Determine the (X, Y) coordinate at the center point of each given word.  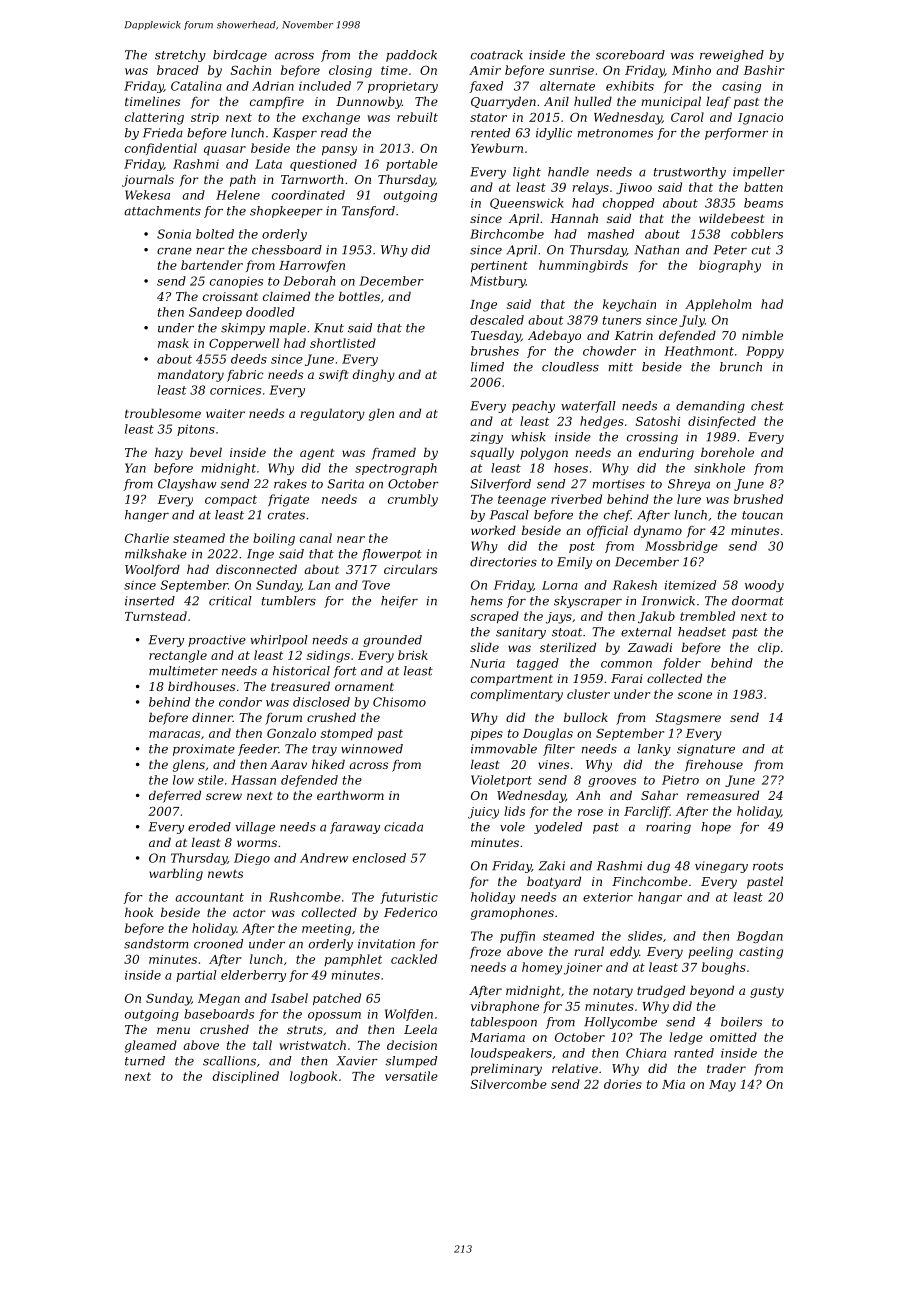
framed (394, 453)
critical (230, 601)
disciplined (246, 1077)
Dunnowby (369, 102)
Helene (238, 195)
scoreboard (630, 55)
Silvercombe (509, 1084)
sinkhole (719, 468)
